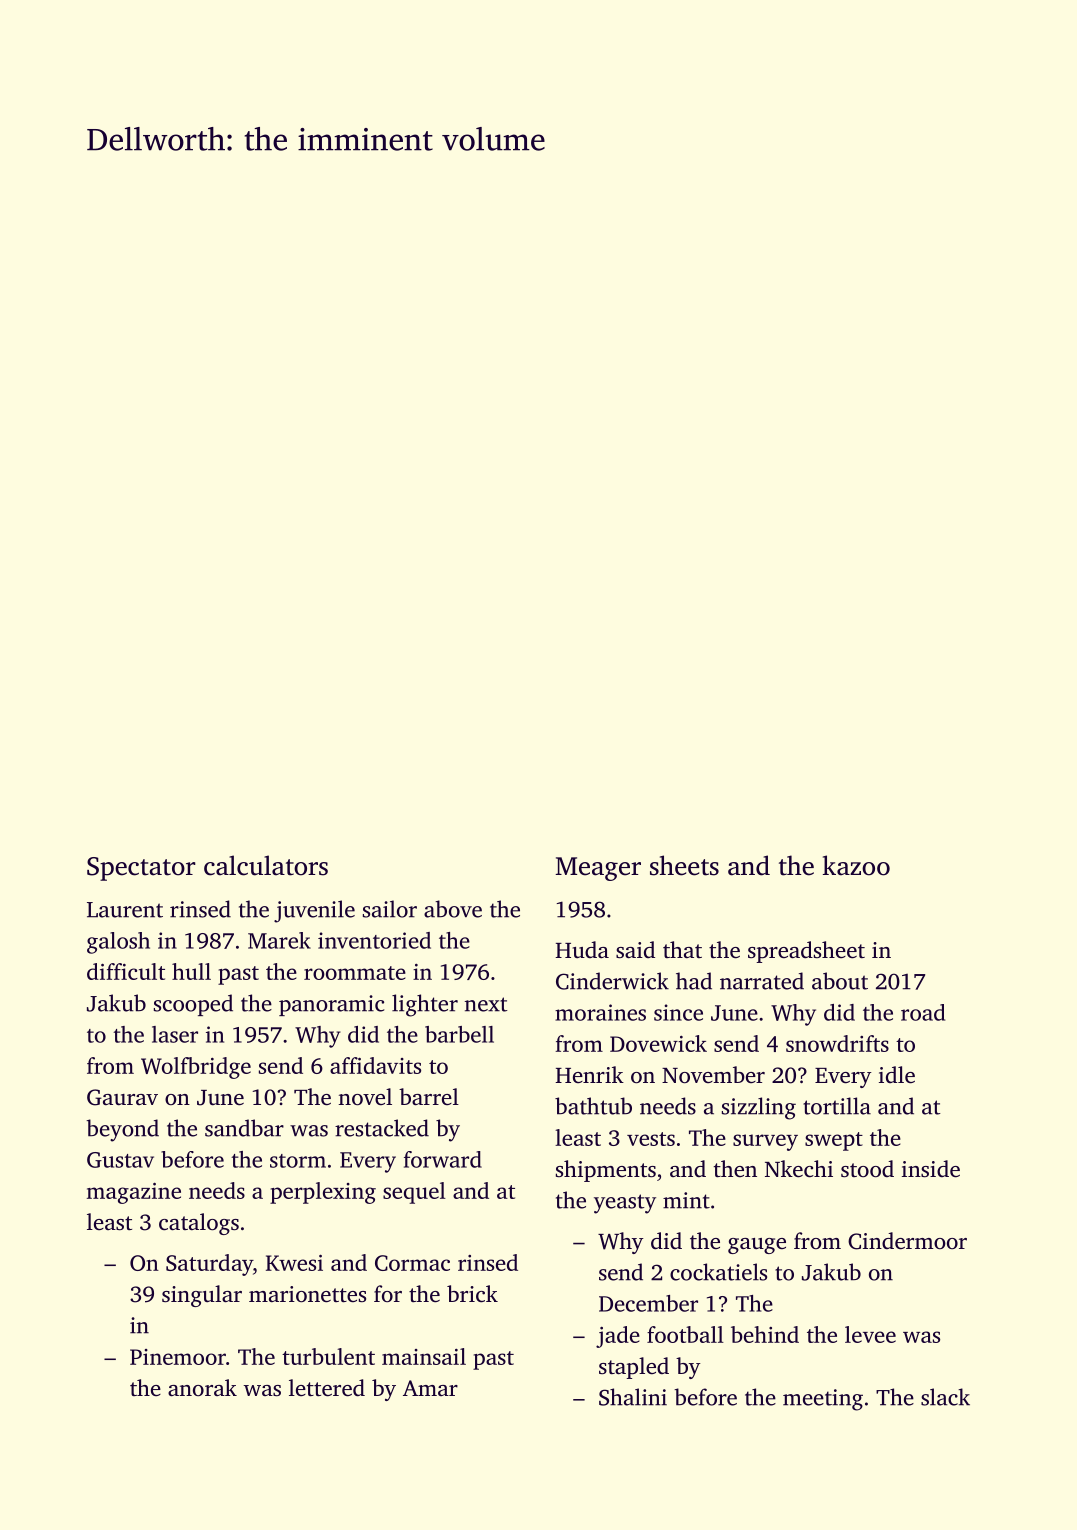  I want to click on bathtub, so click(593, 1106).
